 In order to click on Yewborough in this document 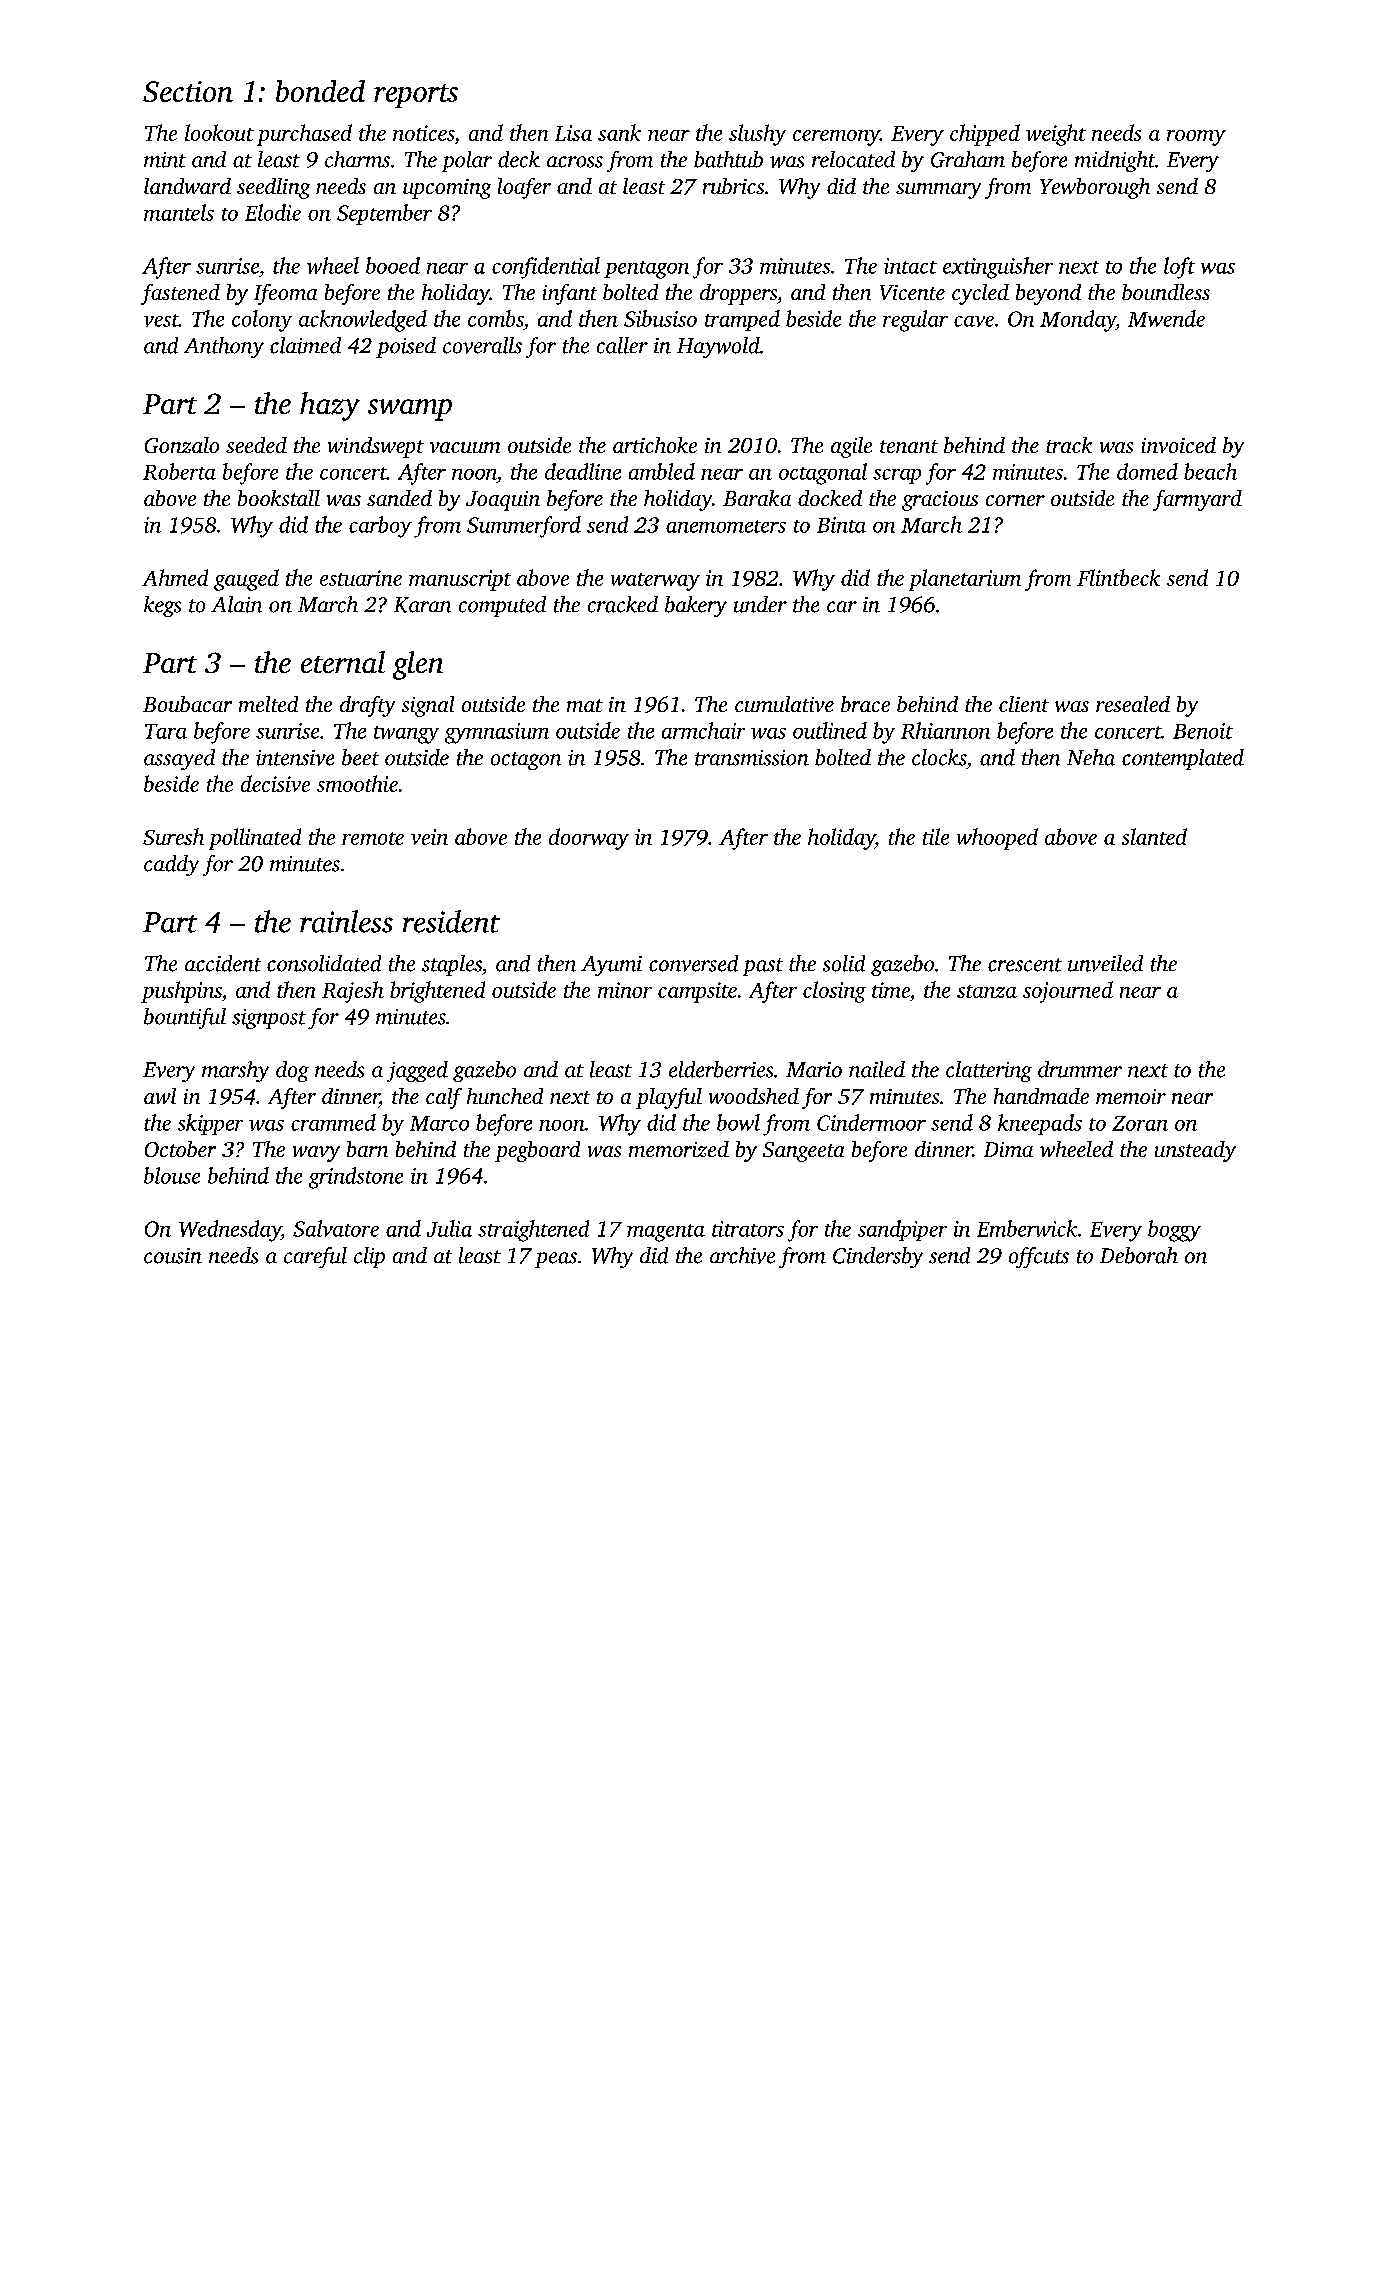, I will do `click(1095, 188)`.
